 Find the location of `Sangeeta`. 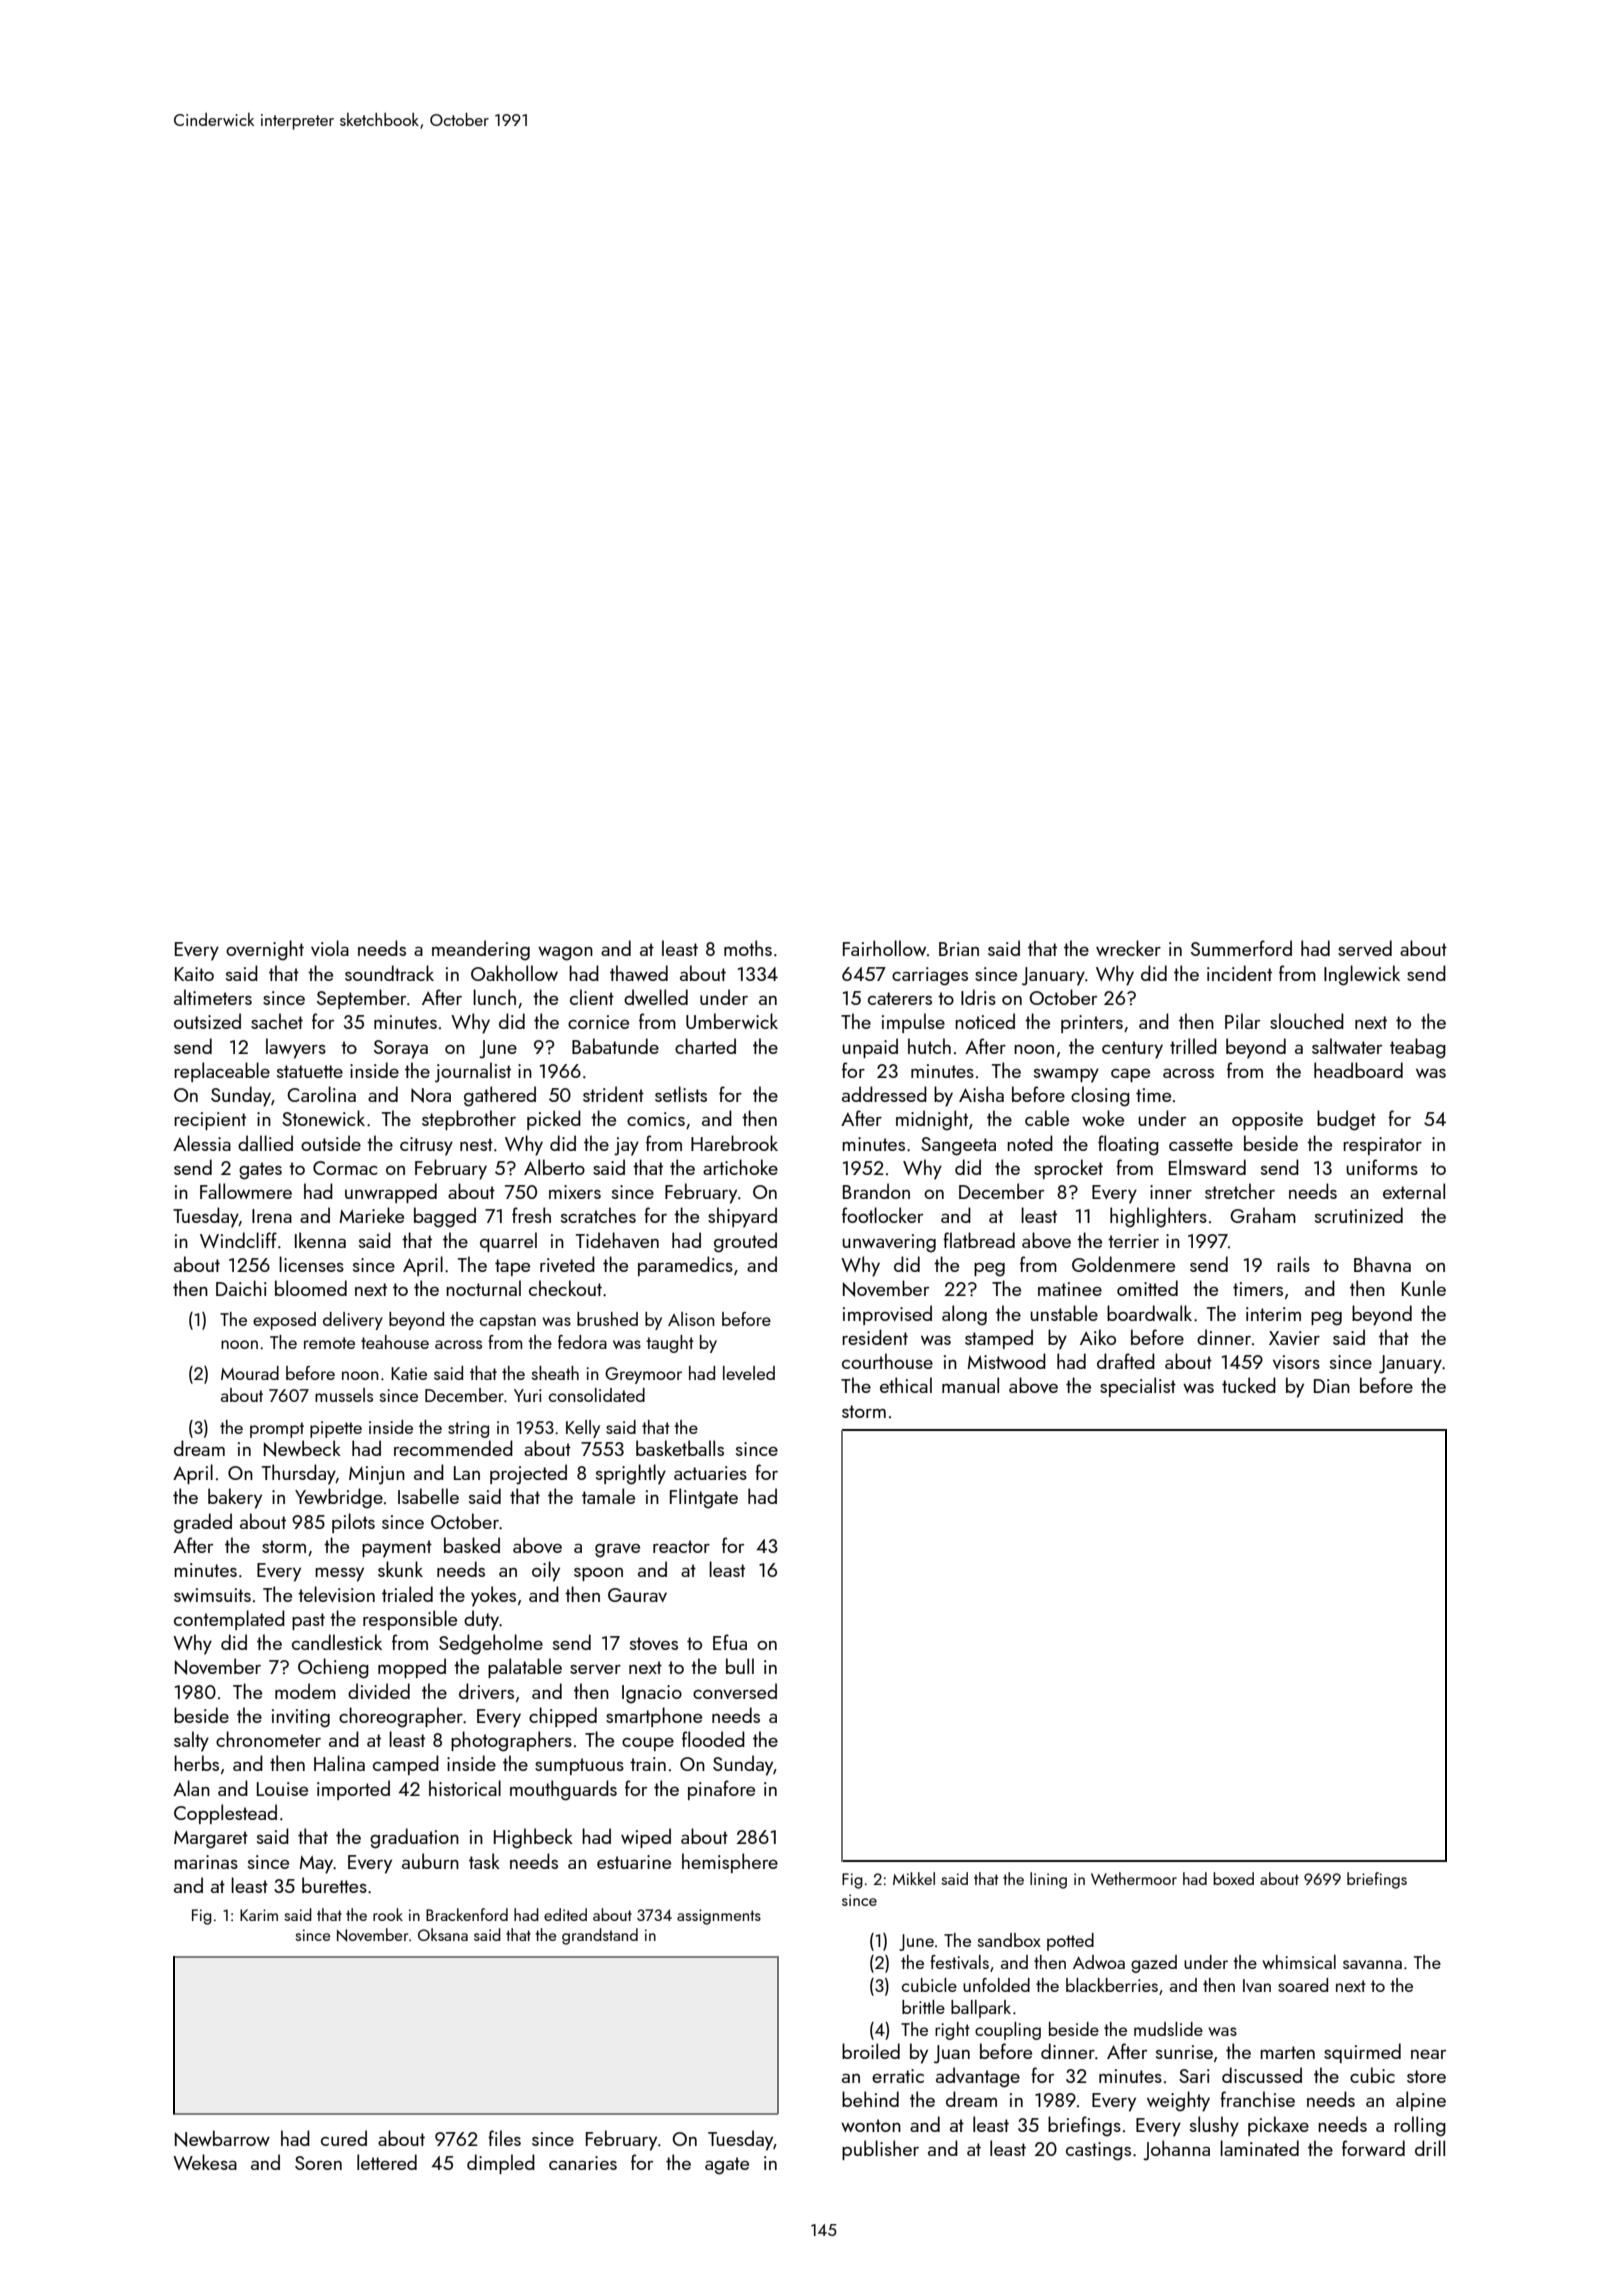

Sangeeta is located at coordinates (958, 1146).
